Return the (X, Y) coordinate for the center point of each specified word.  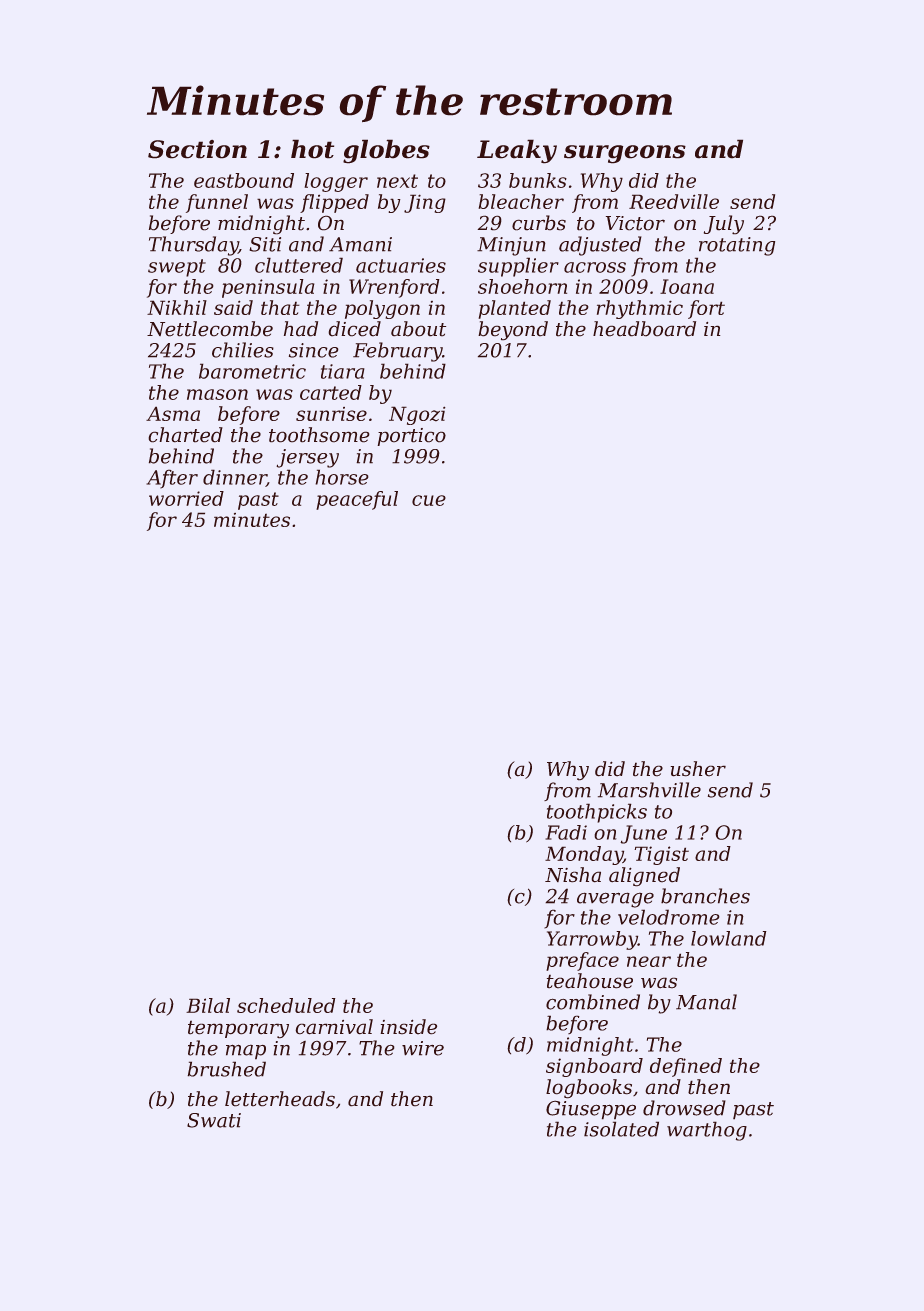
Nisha (573, 875)
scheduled (286, 1005)
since (314, 350)
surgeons (625, 154)
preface (582, 961)
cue (429, 500)
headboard (644, 329)
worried (186, 498)
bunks (538, 180)
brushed (226, 1069)
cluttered (299, 265)
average (615, 900)
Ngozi (417, 415)
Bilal (208, 1005)
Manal (706, 1002)
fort (706, 309)
